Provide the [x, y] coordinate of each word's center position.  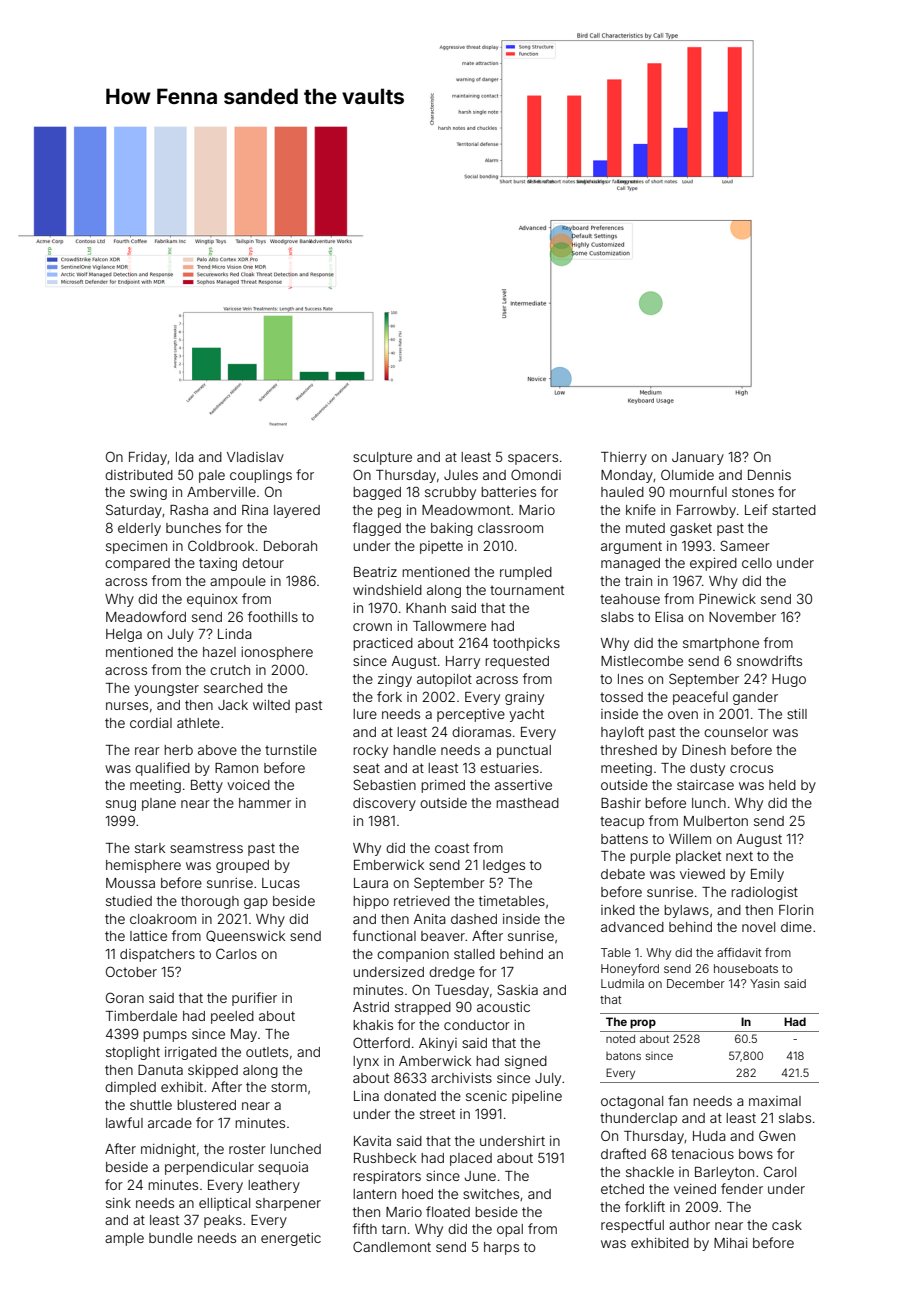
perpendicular [209, 1168]
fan [678, 1100]
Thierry [624, 458]
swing [148, 493]
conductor [477, 1025]
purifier [254, 999]
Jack [233, 705]
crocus [751, 769]
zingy [395, 680]
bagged [377, 493]
